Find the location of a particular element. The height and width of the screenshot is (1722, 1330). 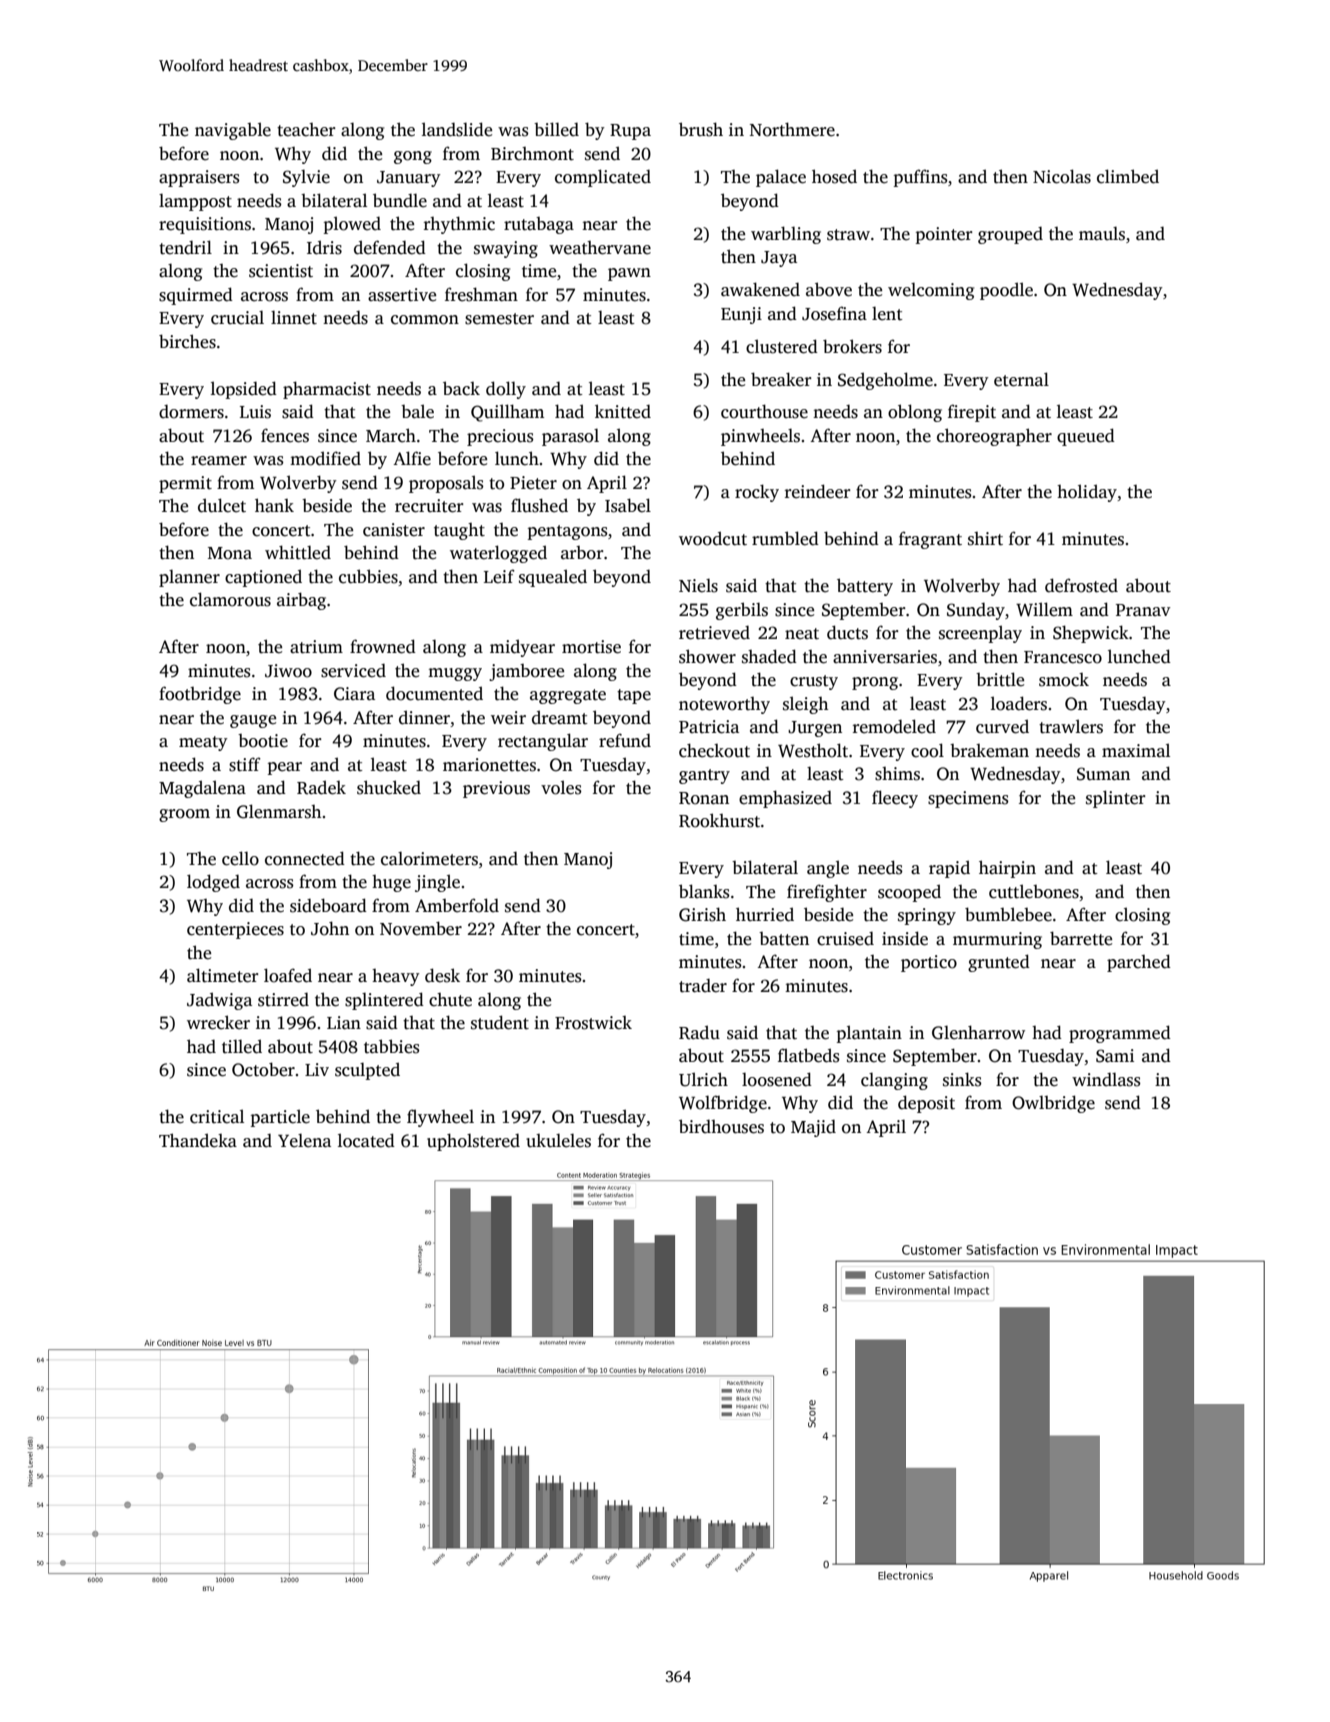

scientist is located at coordinates (281, 271).
